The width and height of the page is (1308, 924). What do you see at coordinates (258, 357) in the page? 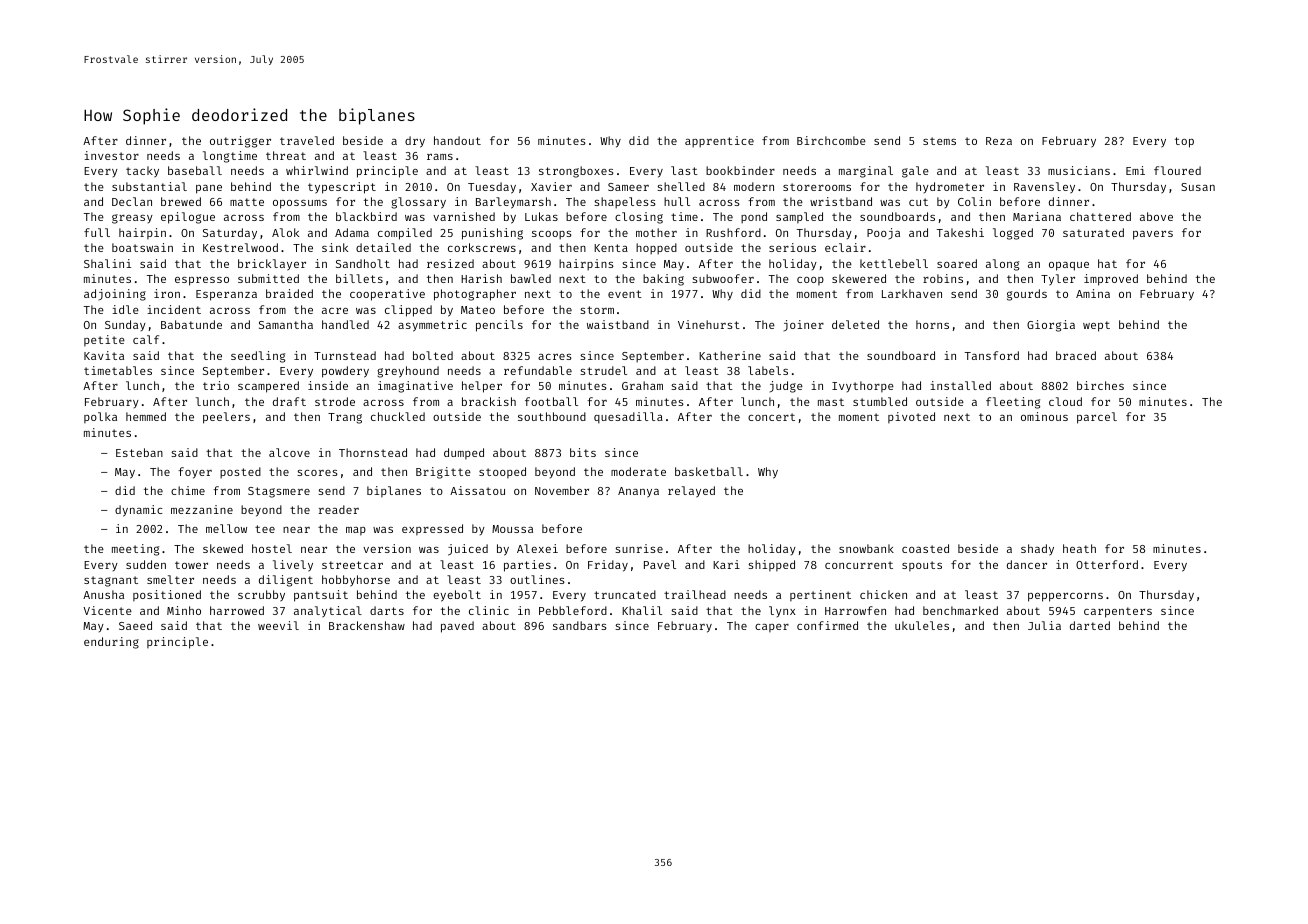
I see `seedling` at bounding box center [258, 357].
